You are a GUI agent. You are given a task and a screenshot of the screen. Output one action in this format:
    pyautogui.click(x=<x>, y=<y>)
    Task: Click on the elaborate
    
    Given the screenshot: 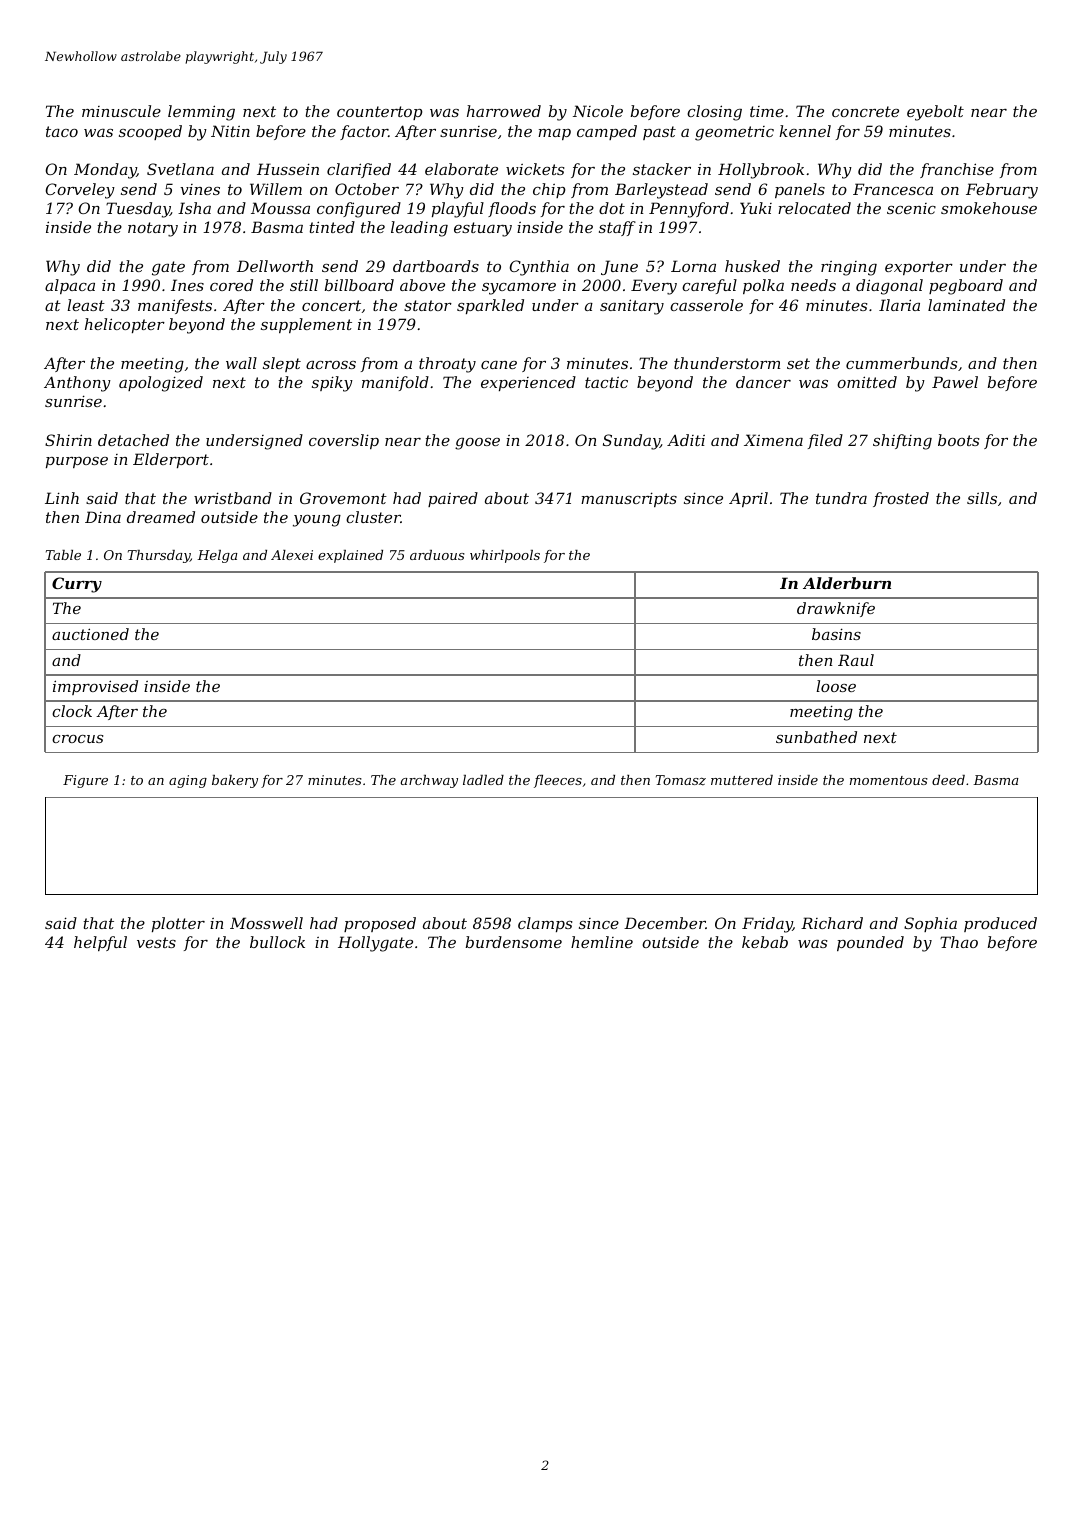 What is the action you would take?
    pyautogui.click(x=461, y=169)
